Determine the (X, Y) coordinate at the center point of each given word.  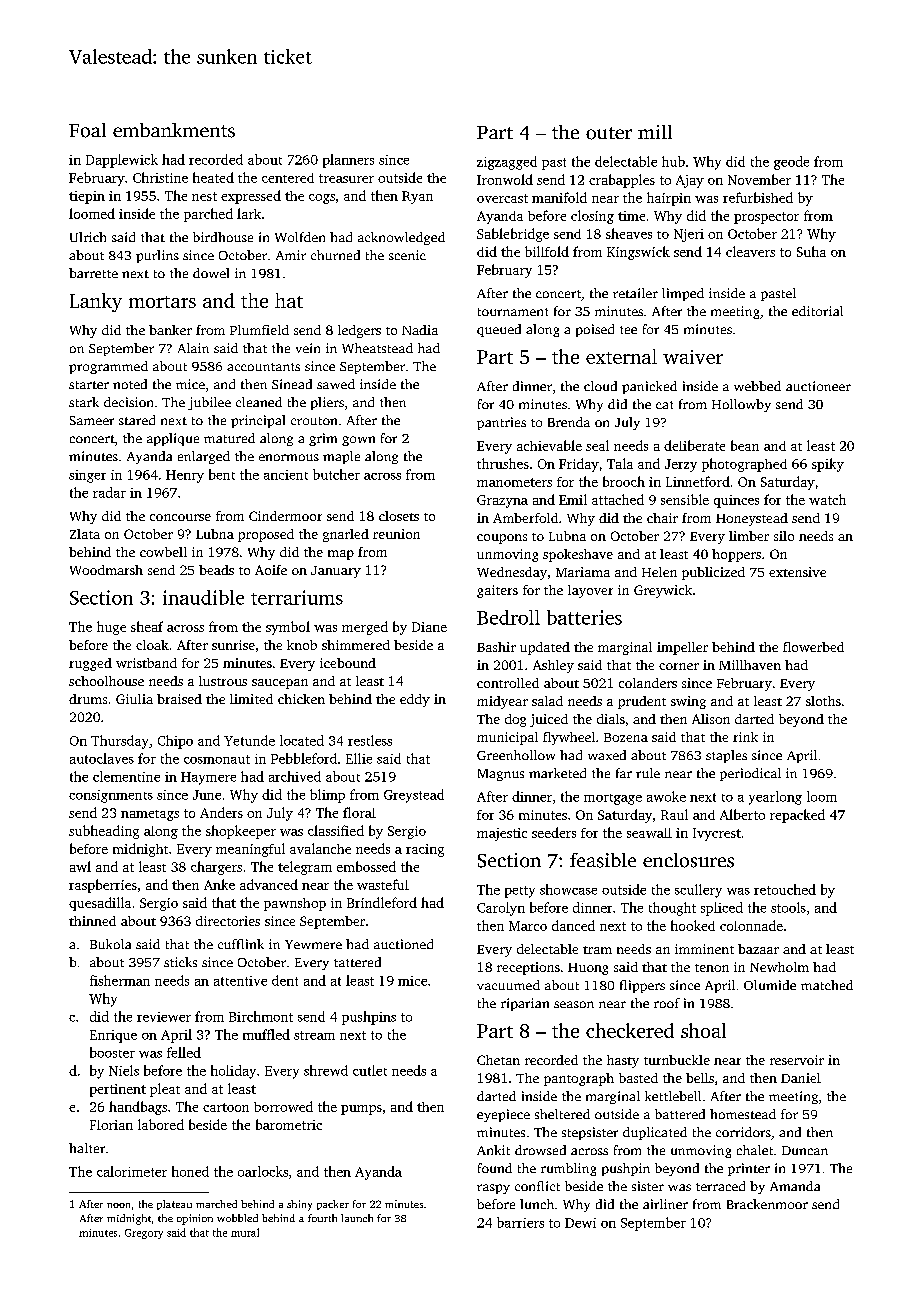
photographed (744, 465)
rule (648, 773)
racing (425, 850)
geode (791, 163)
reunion (396, 534)
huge (111, 628)
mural (245, 1232)
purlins (157, 256)
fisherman (120, 980)
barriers (520, 1222)
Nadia (420, 330)
